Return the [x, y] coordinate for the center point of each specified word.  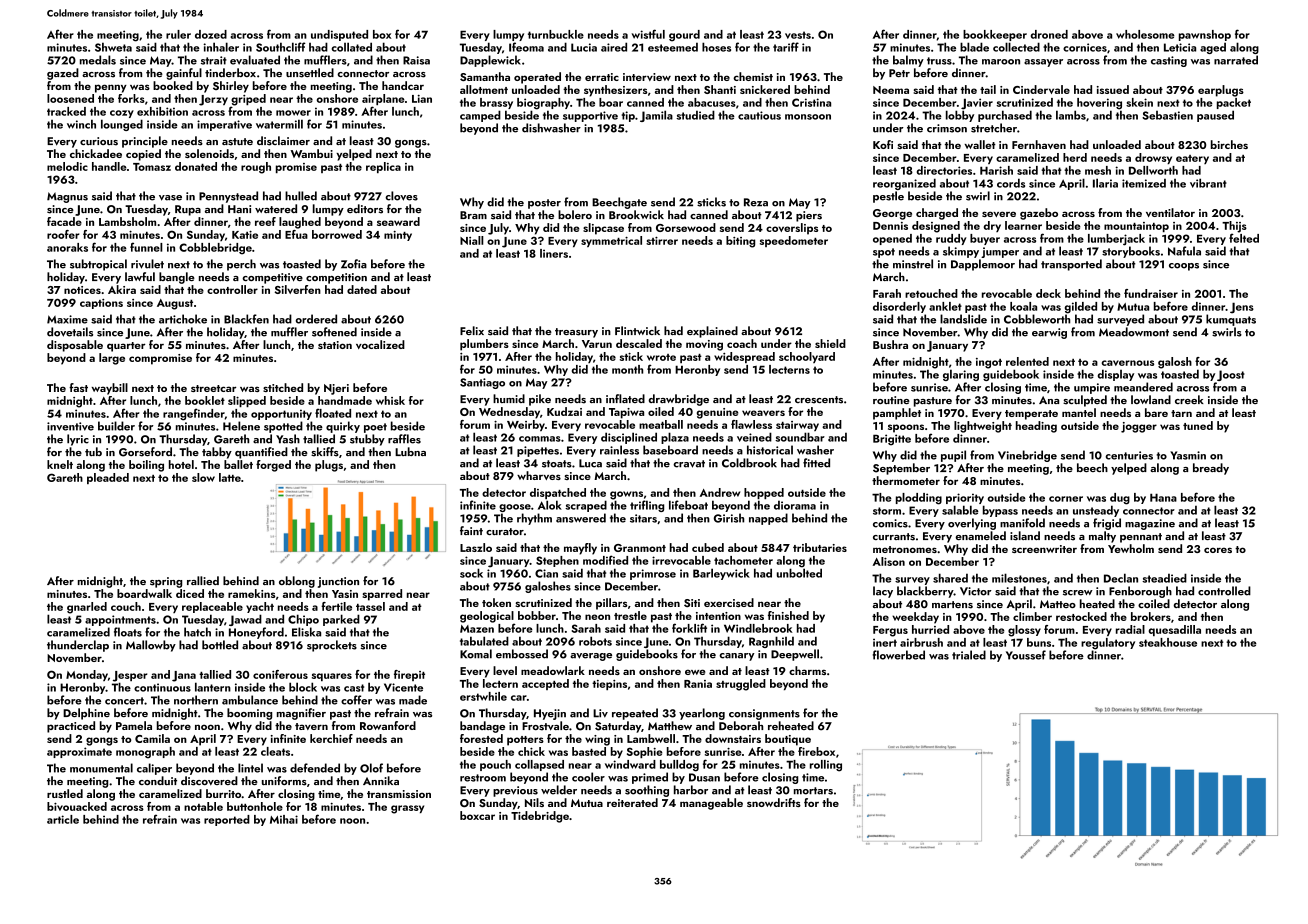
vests [798, 35]
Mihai [284, 819]
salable [960, 510]
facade [64, 221]
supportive [590, 116]
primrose [653, 574]
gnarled [87, 608]
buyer [985, 239]
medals [98, 60]
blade [974, 47]
